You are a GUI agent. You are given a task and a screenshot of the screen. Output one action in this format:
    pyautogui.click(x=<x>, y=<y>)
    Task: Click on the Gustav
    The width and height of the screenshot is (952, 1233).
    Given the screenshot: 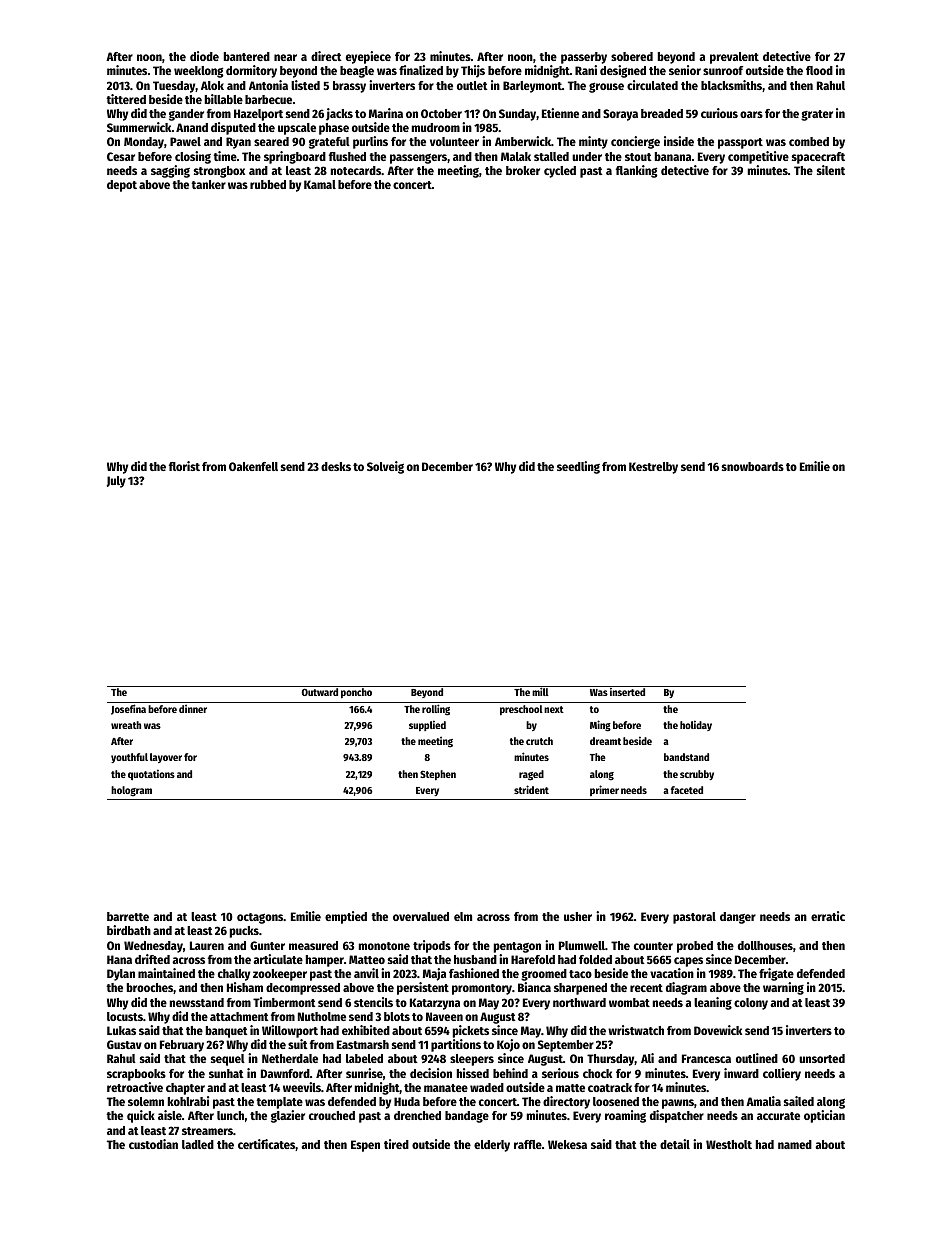 What is the action you would take?
    pyautogui.click(x=124, y=1044)
